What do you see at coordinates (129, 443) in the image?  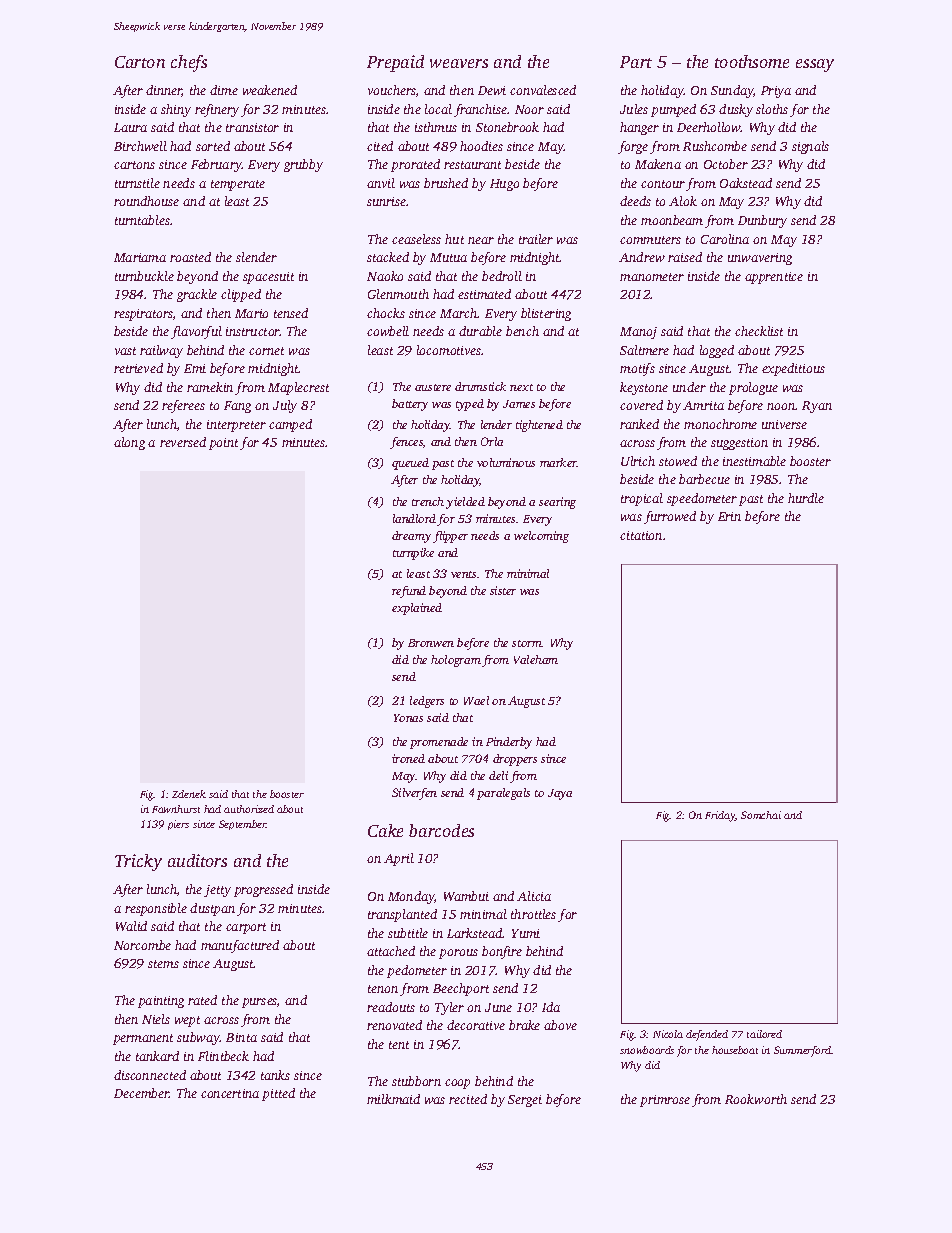 I see `along` at bounding box center [129, 443].
